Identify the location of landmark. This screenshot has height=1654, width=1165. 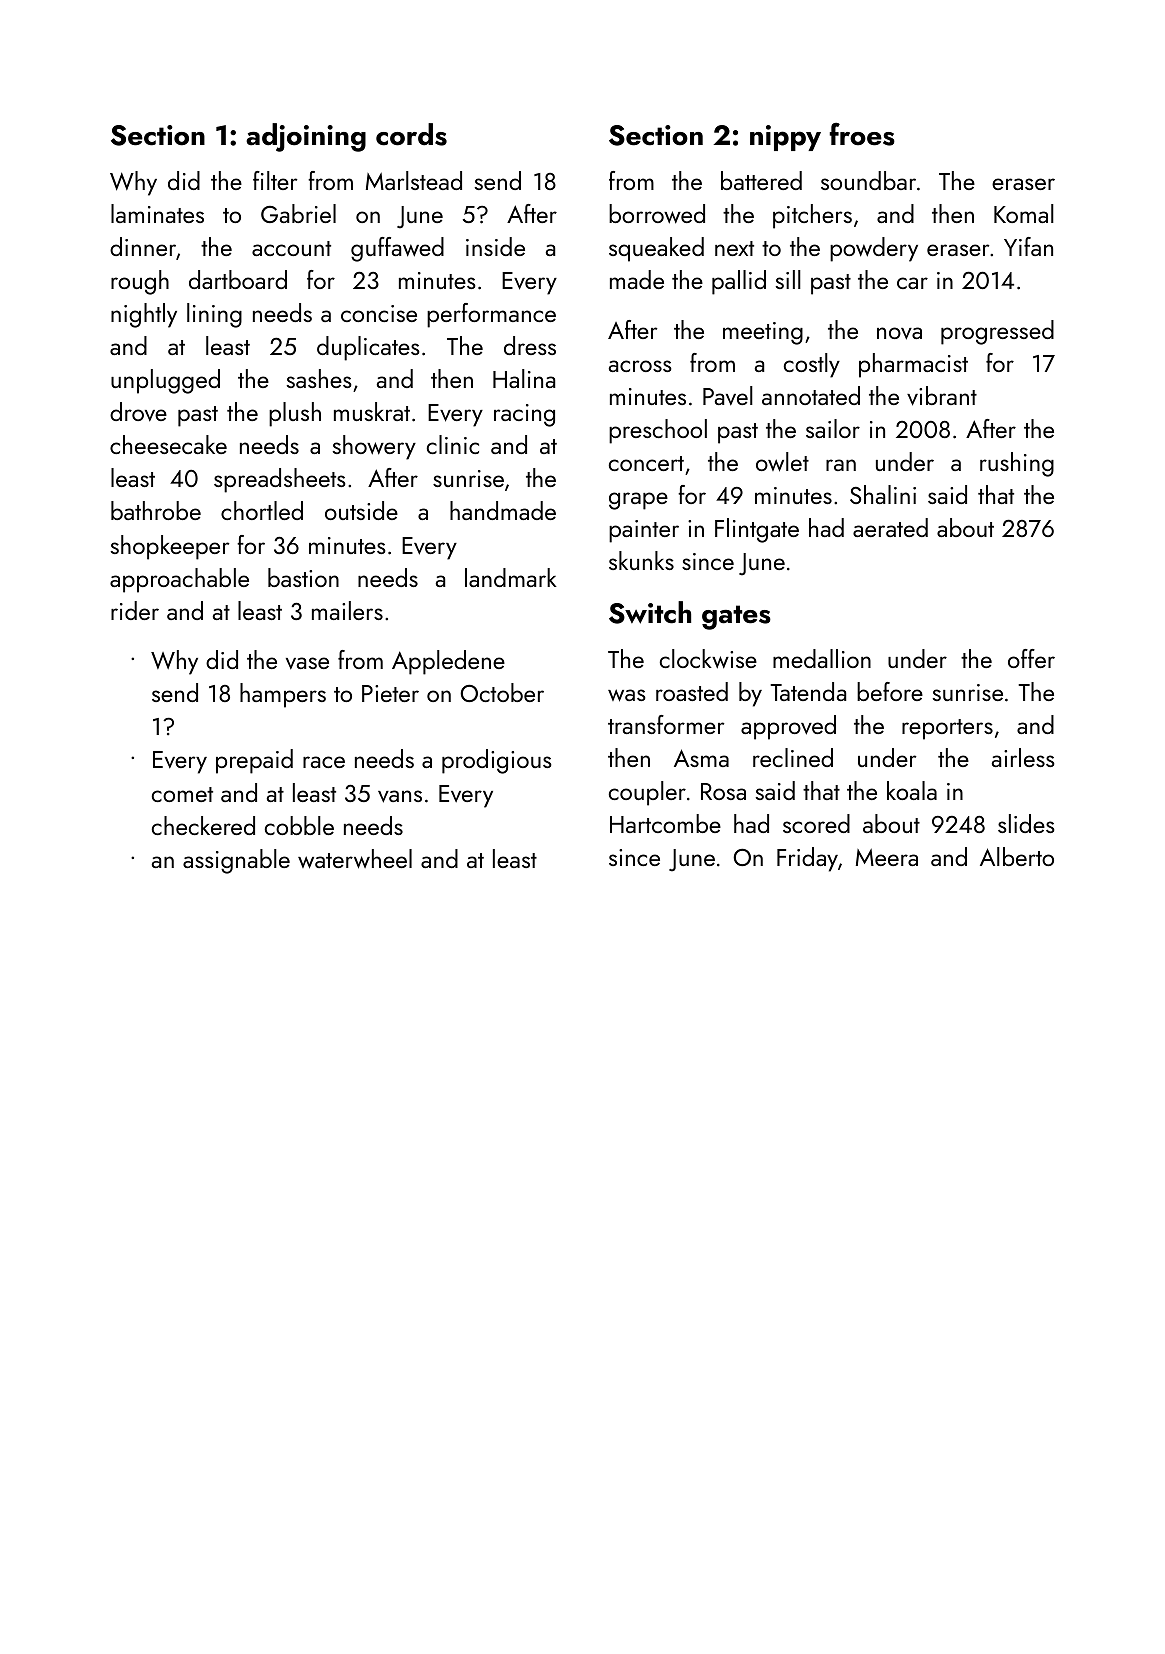
(511, 577).
